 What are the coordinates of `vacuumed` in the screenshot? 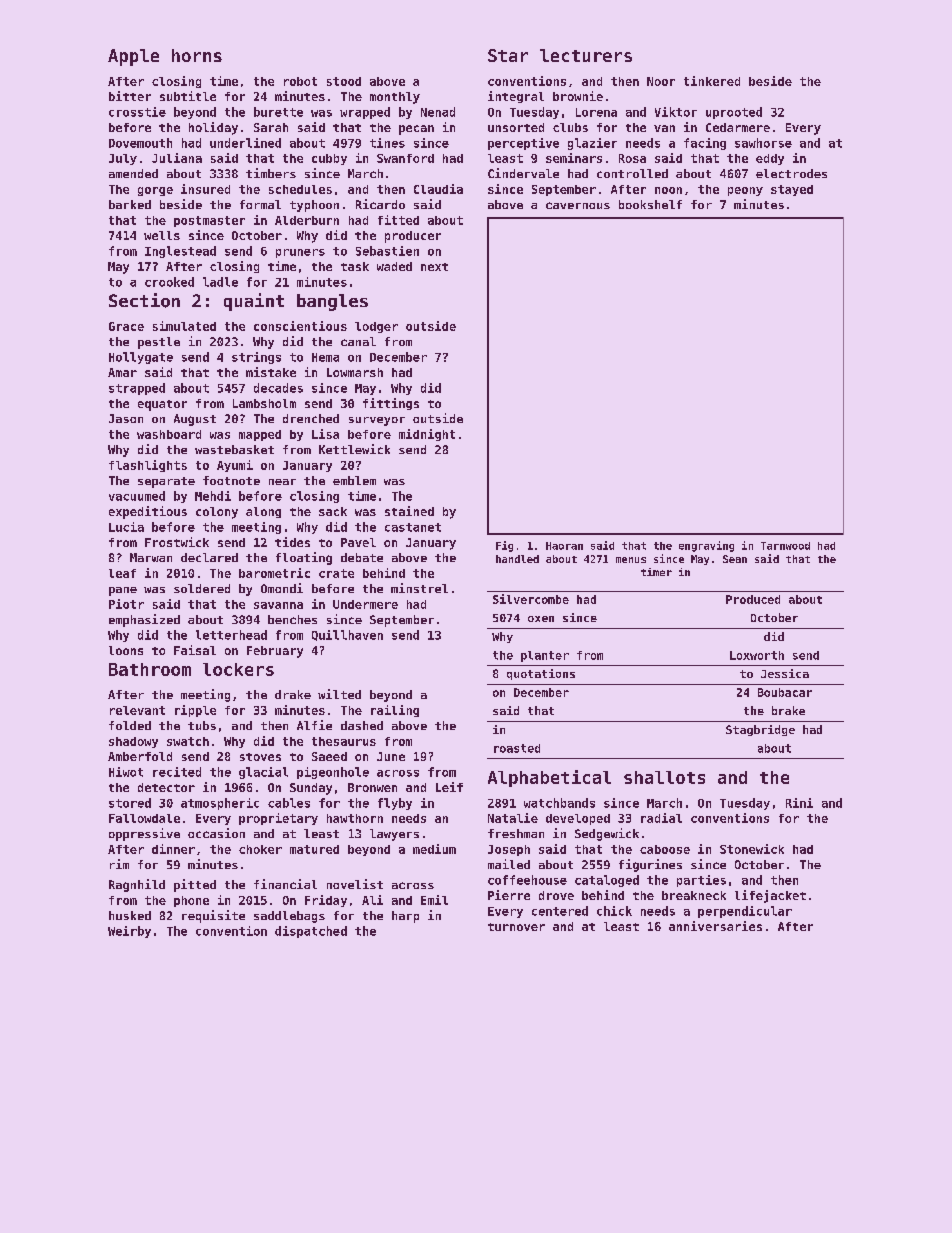 It's located at (137, 496).
